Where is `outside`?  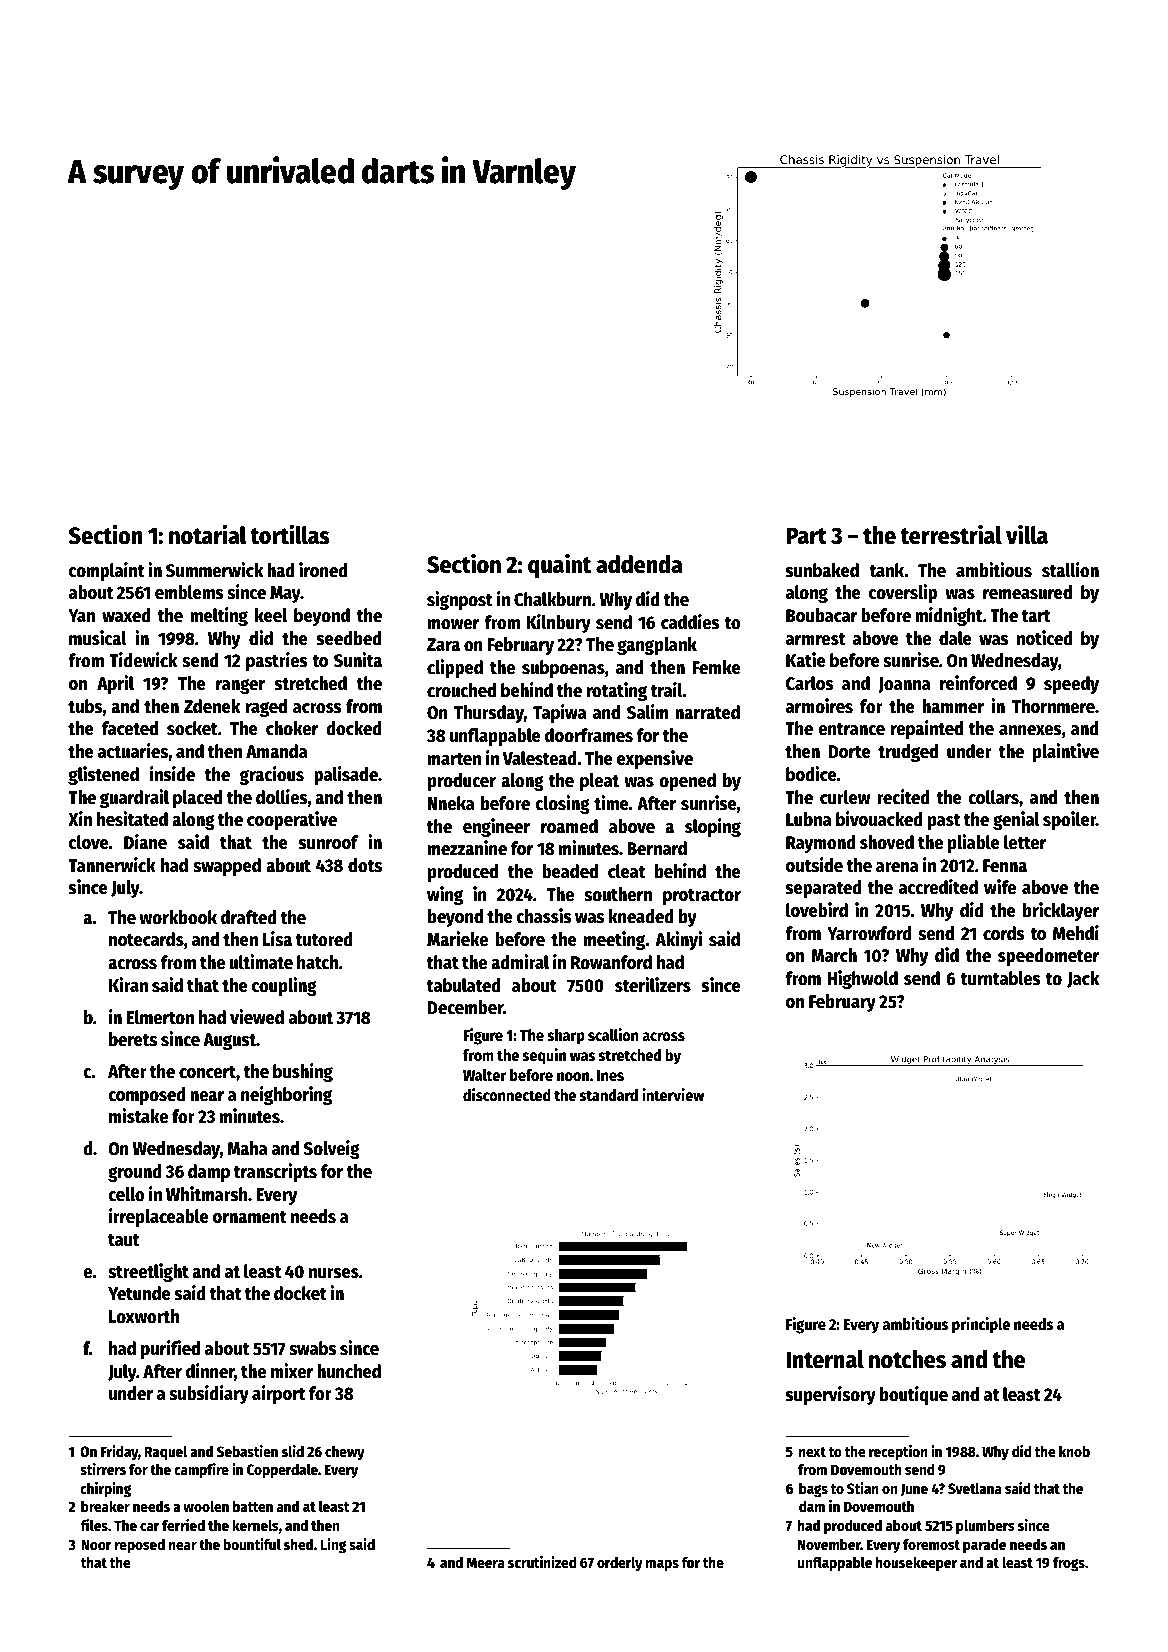 outside is located at coordinates (814, 865).
